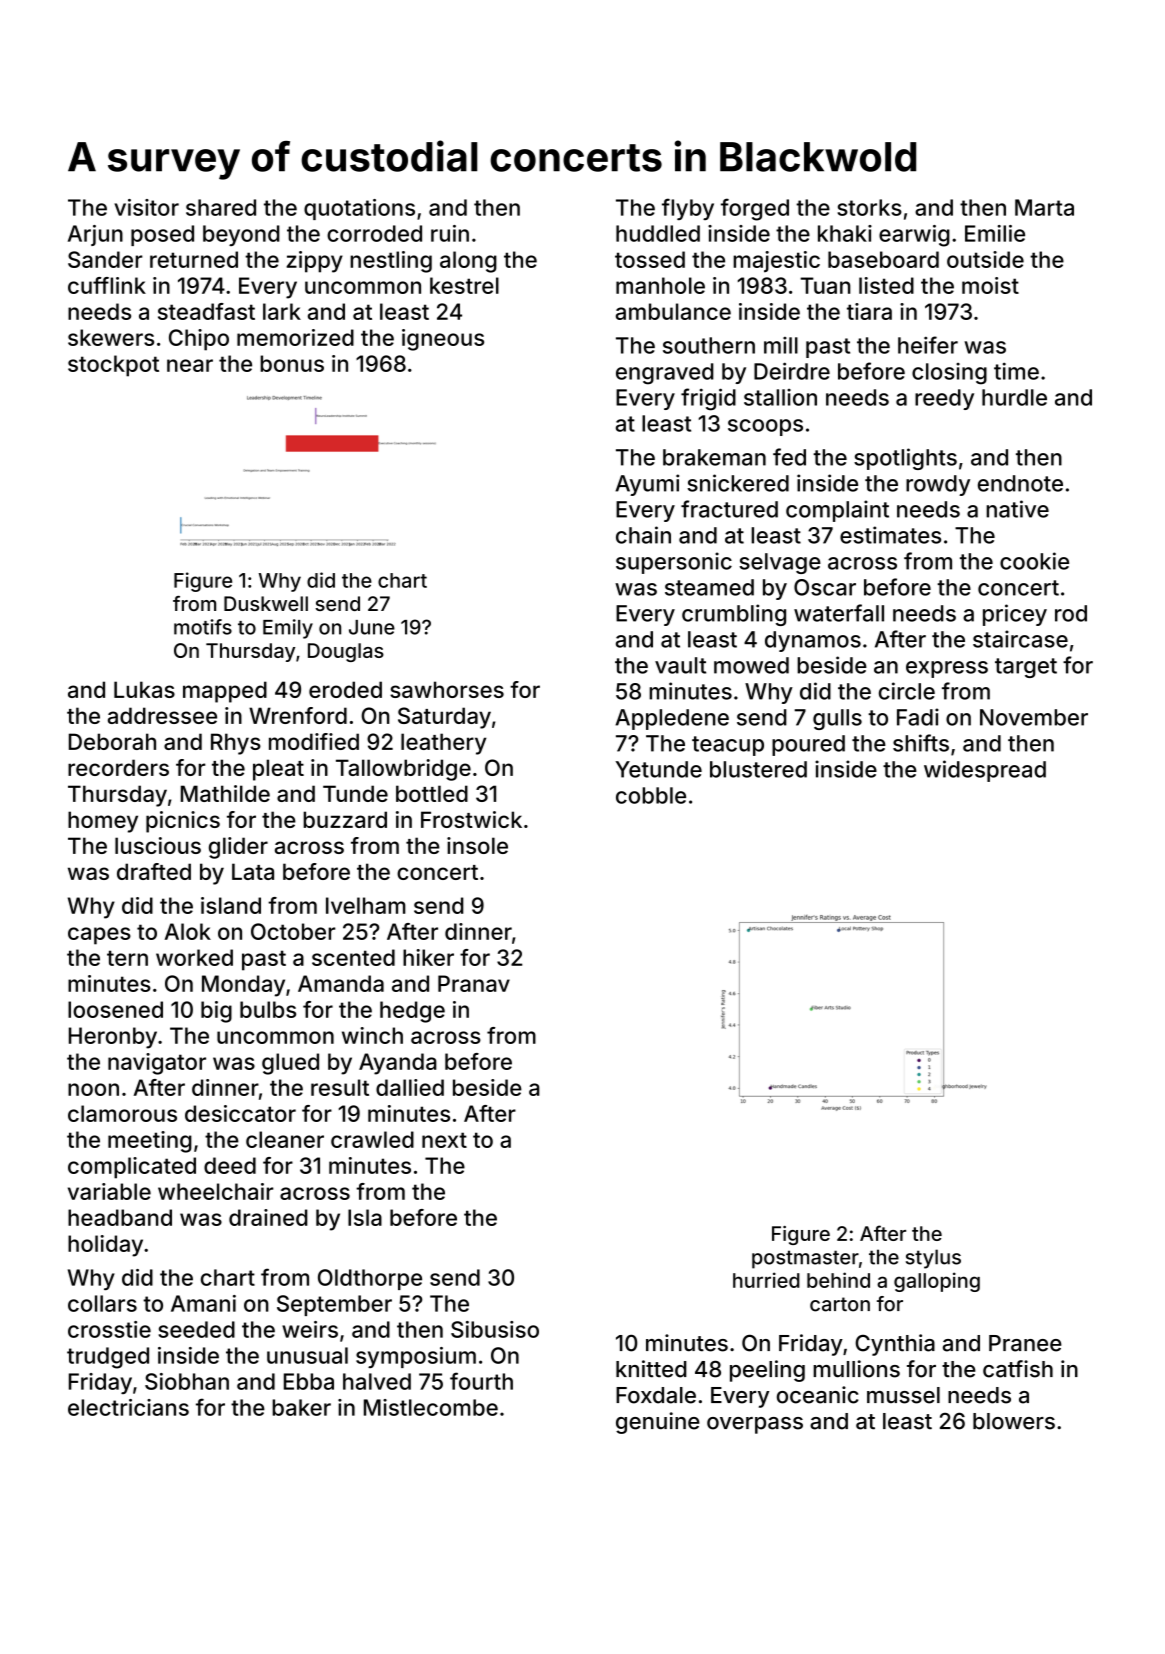  Describe the element at coordinates (766, 1280) in the image. I see `hurried` at that location.
